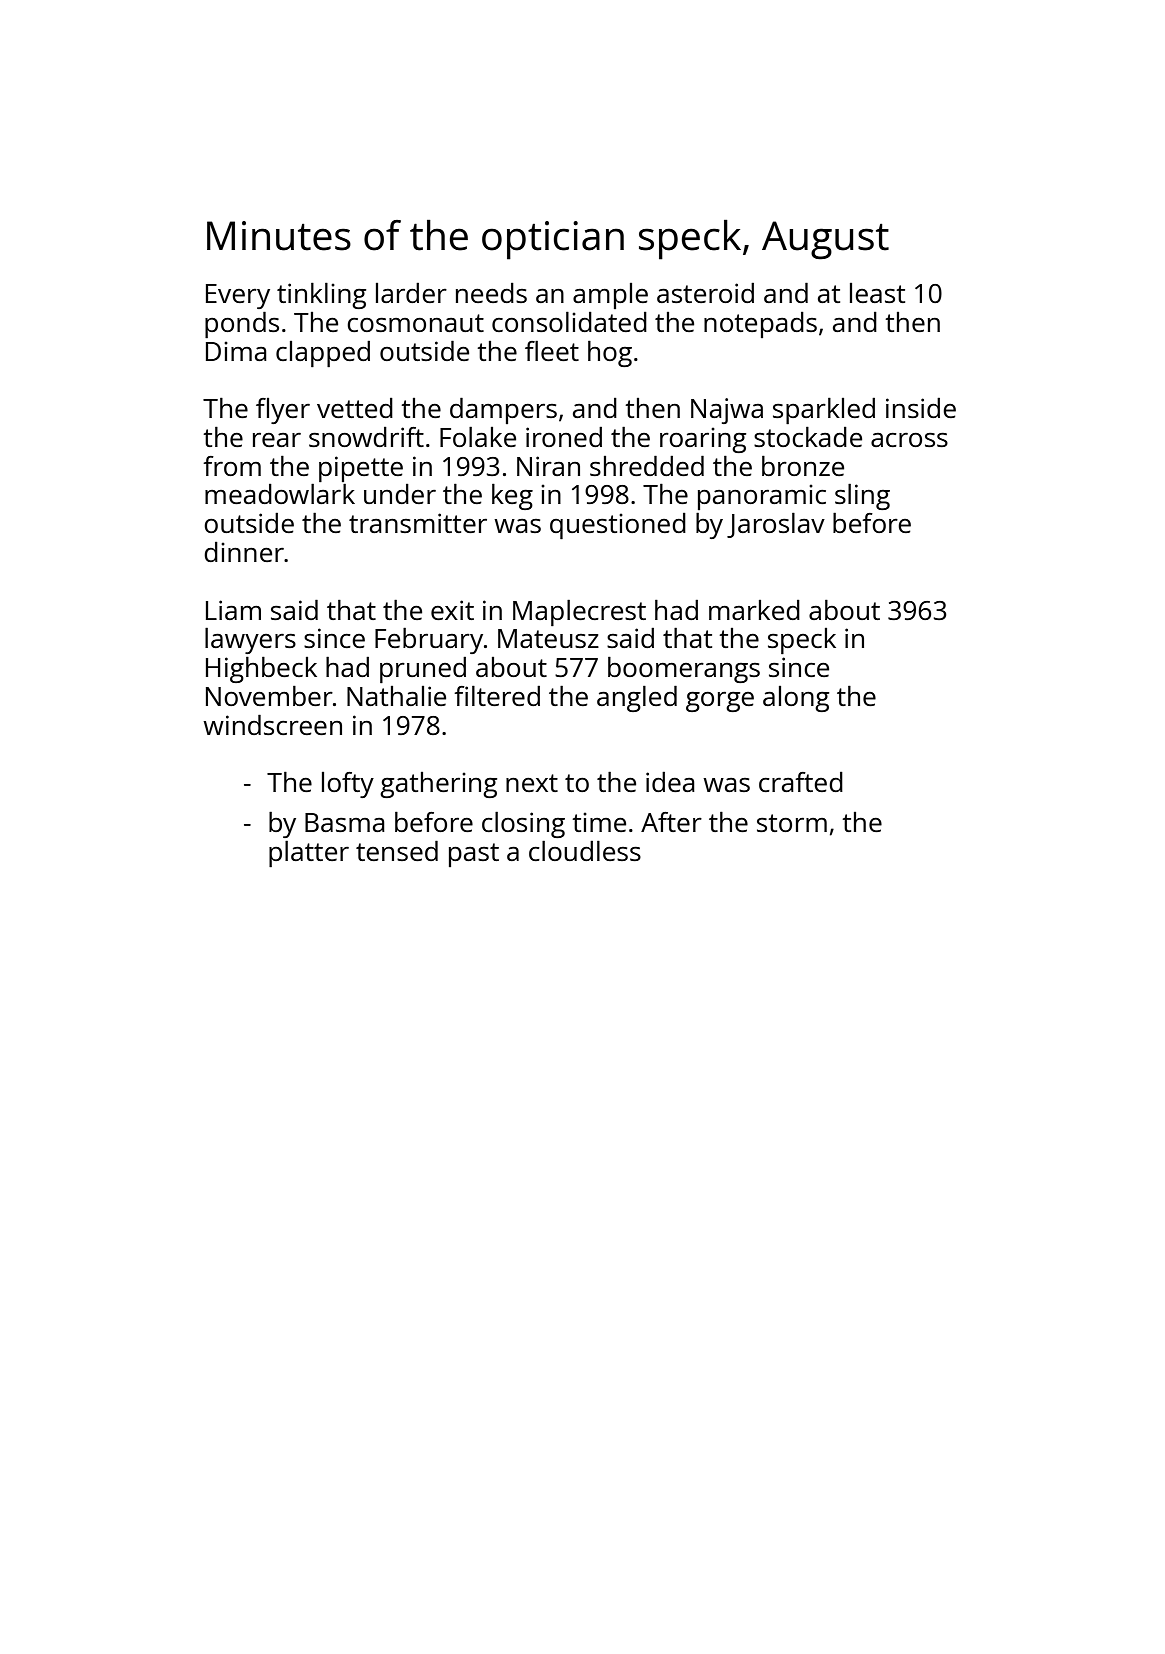 Image resolution: width=1165 pixels, height=1654 pixels. Describe the element at coordinates (610, 296) in the screenshot. I see `ample` at that location.
